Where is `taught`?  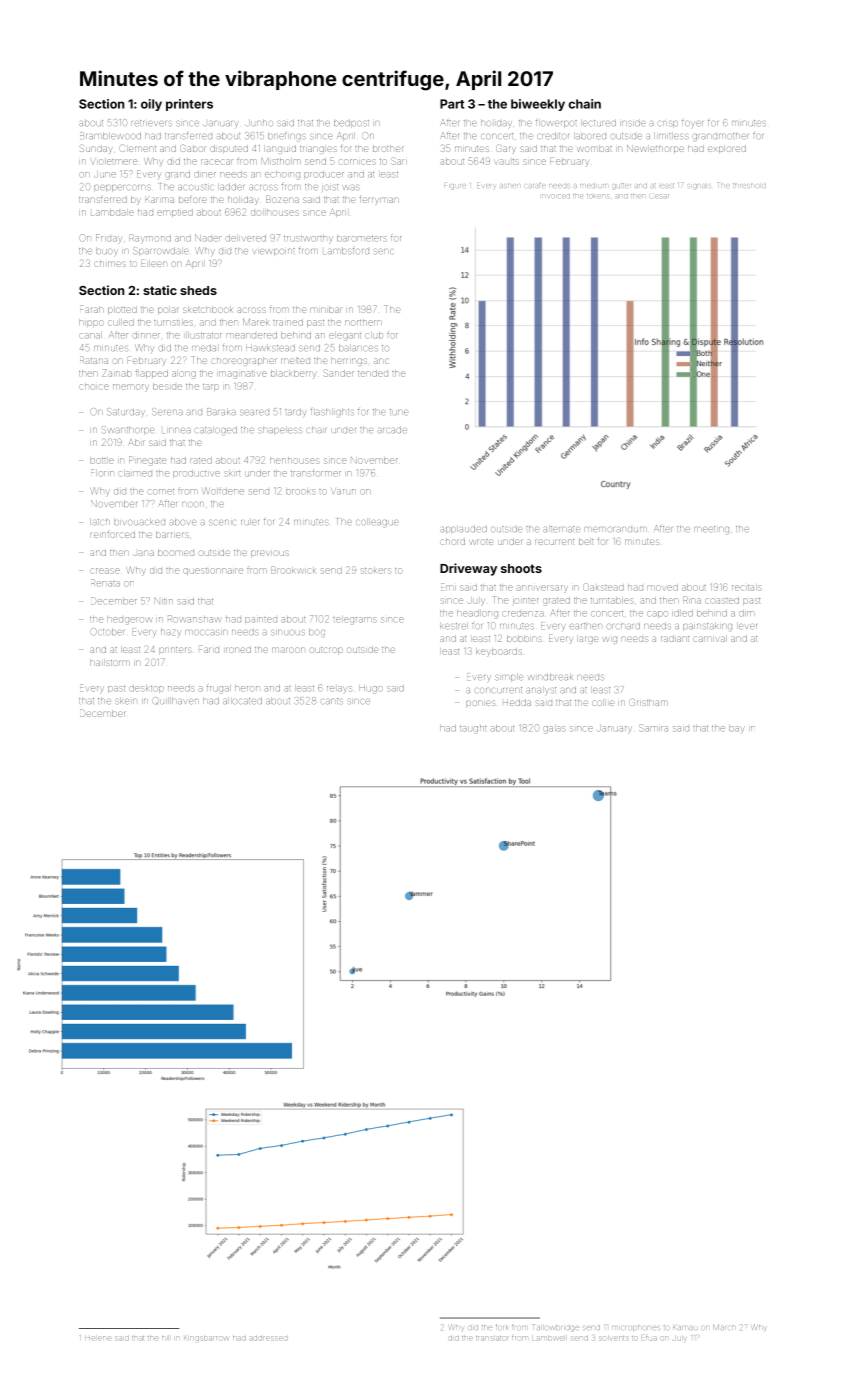
taught is located at coordinates (473, 729).
